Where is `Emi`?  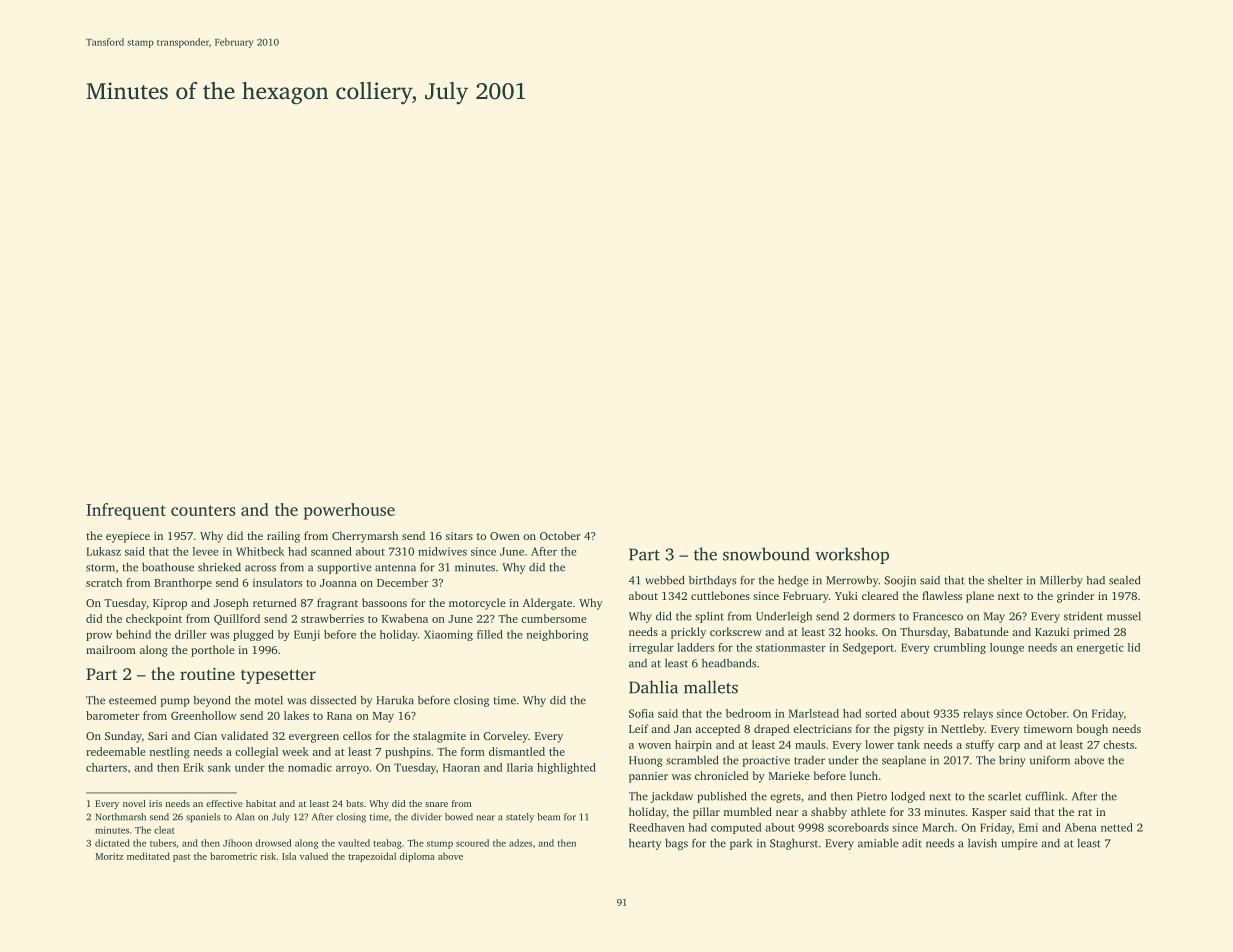
Emi is located at coordinates (1028, 827).
